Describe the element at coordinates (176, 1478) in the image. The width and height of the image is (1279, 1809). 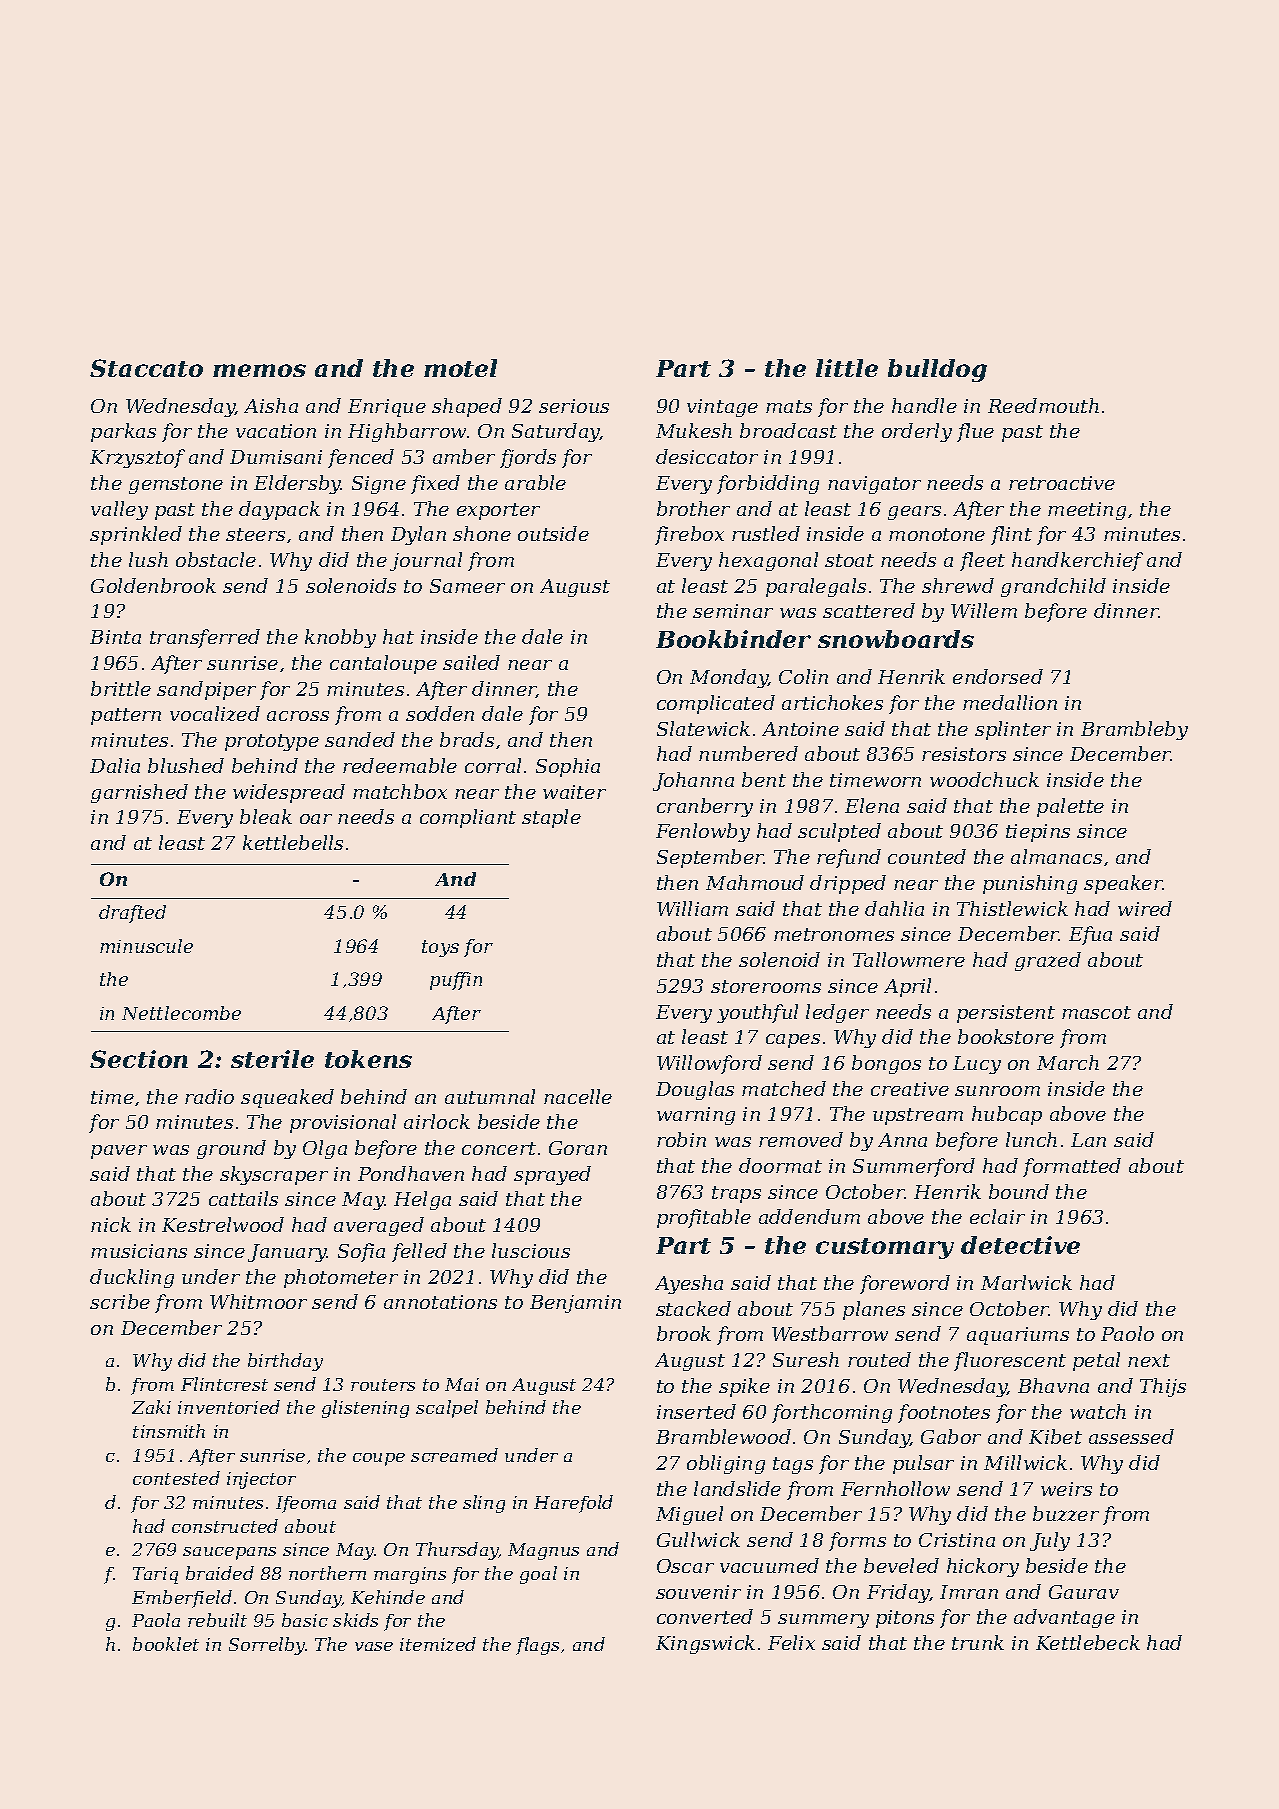
I see `contested` at that location.
